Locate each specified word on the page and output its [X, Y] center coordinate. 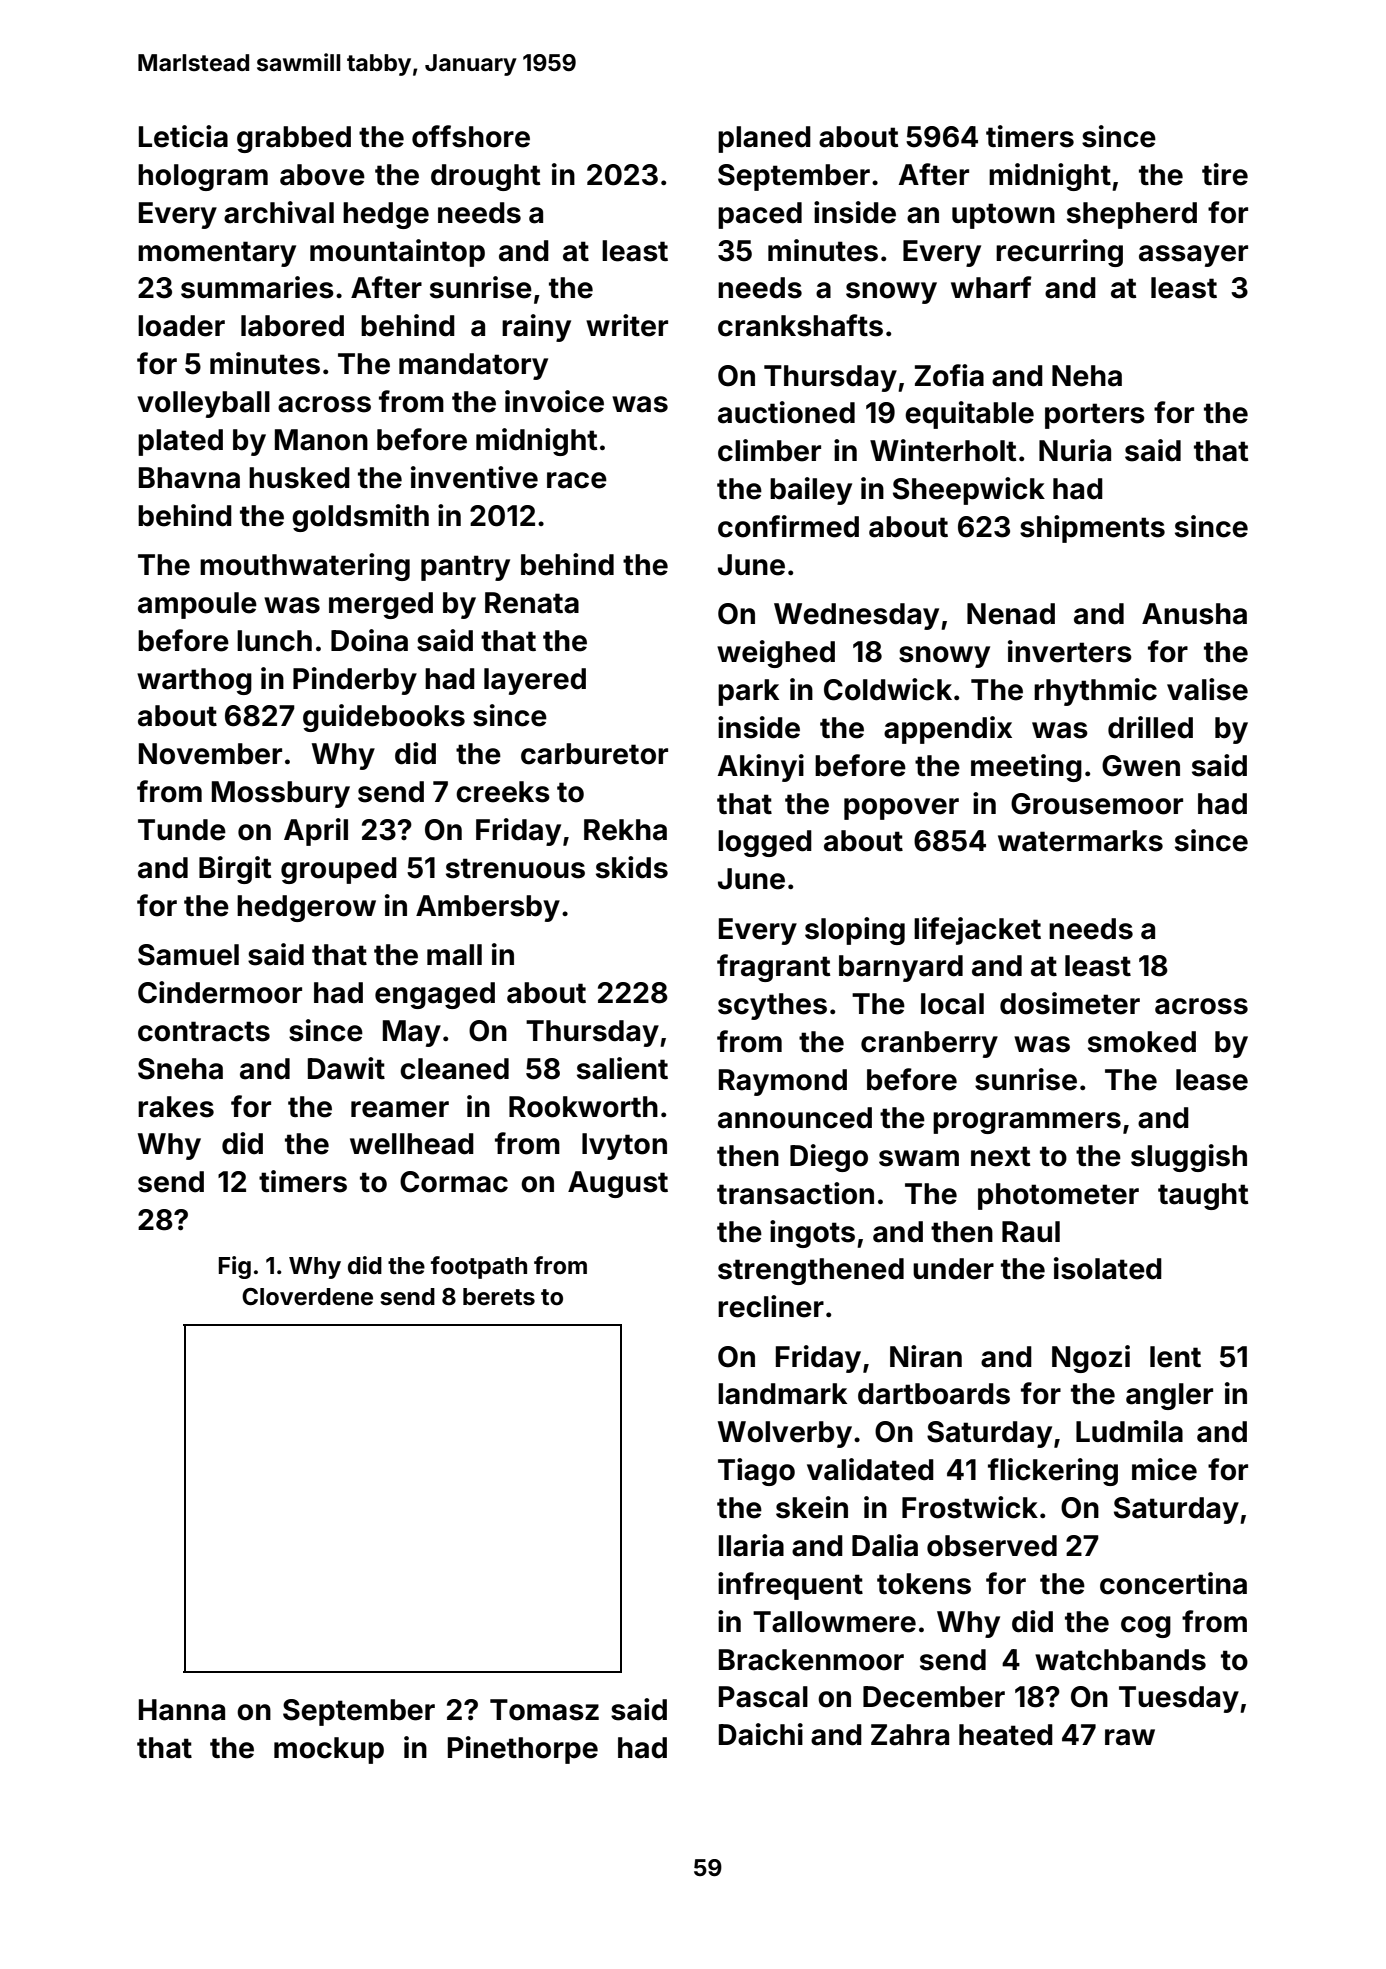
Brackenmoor [811, 1660]
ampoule [197, 605]
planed [764, 139]
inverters [1070, 651]
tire [1225, 174]
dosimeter [1070, 1003]
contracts [204, 1031]
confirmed [788, 526]
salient [622, 1068]
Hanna [182, 1710]
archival [279, 212]
